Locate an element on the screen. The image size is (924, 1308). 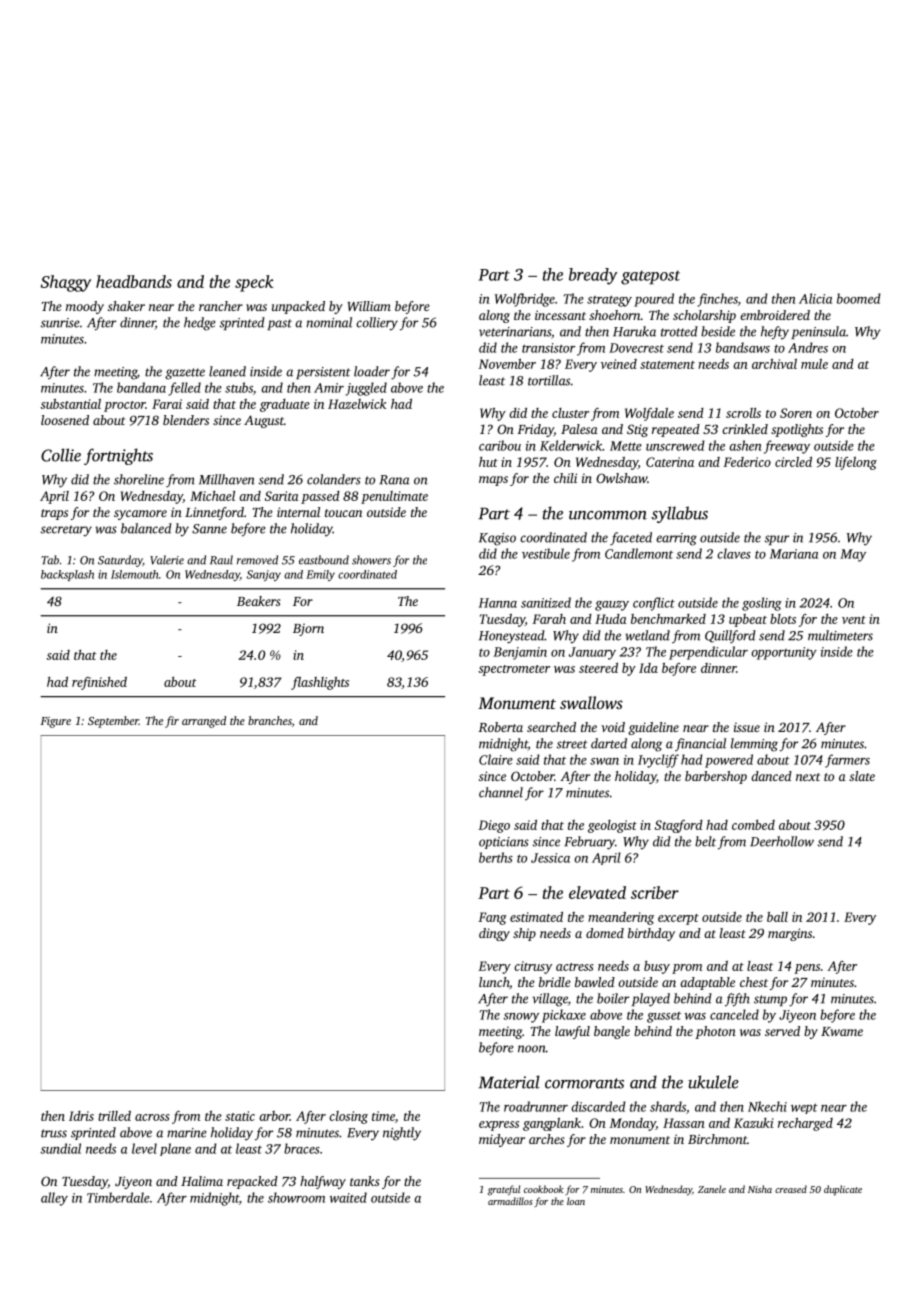
static is located at coordinates (240, 1116).
